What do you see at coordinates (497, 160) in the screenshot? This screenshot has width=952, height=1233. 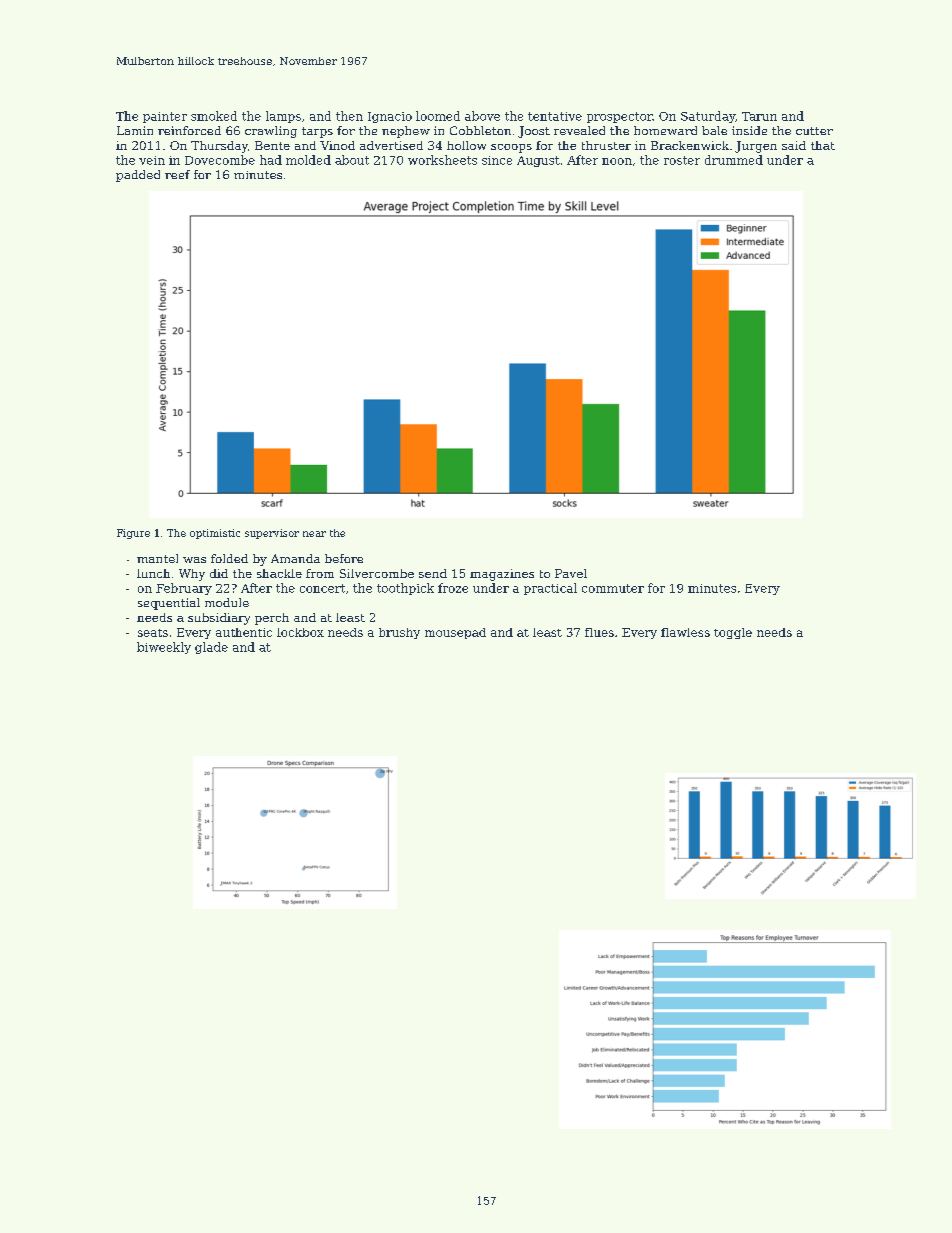 I see `since` at bounding box center [497, 160].
